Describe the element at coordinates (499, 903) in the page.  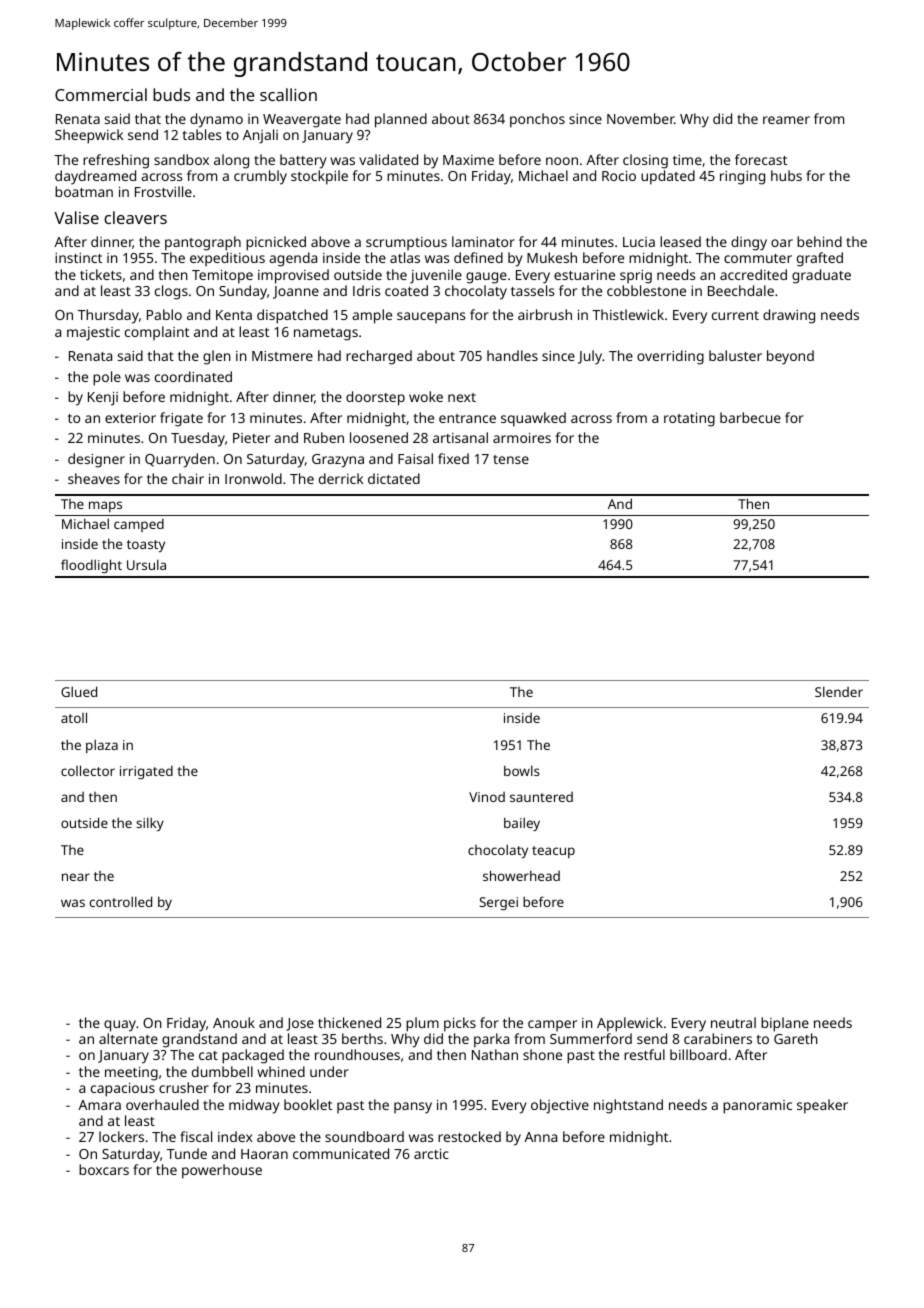
I see `Sergei` at that location.
